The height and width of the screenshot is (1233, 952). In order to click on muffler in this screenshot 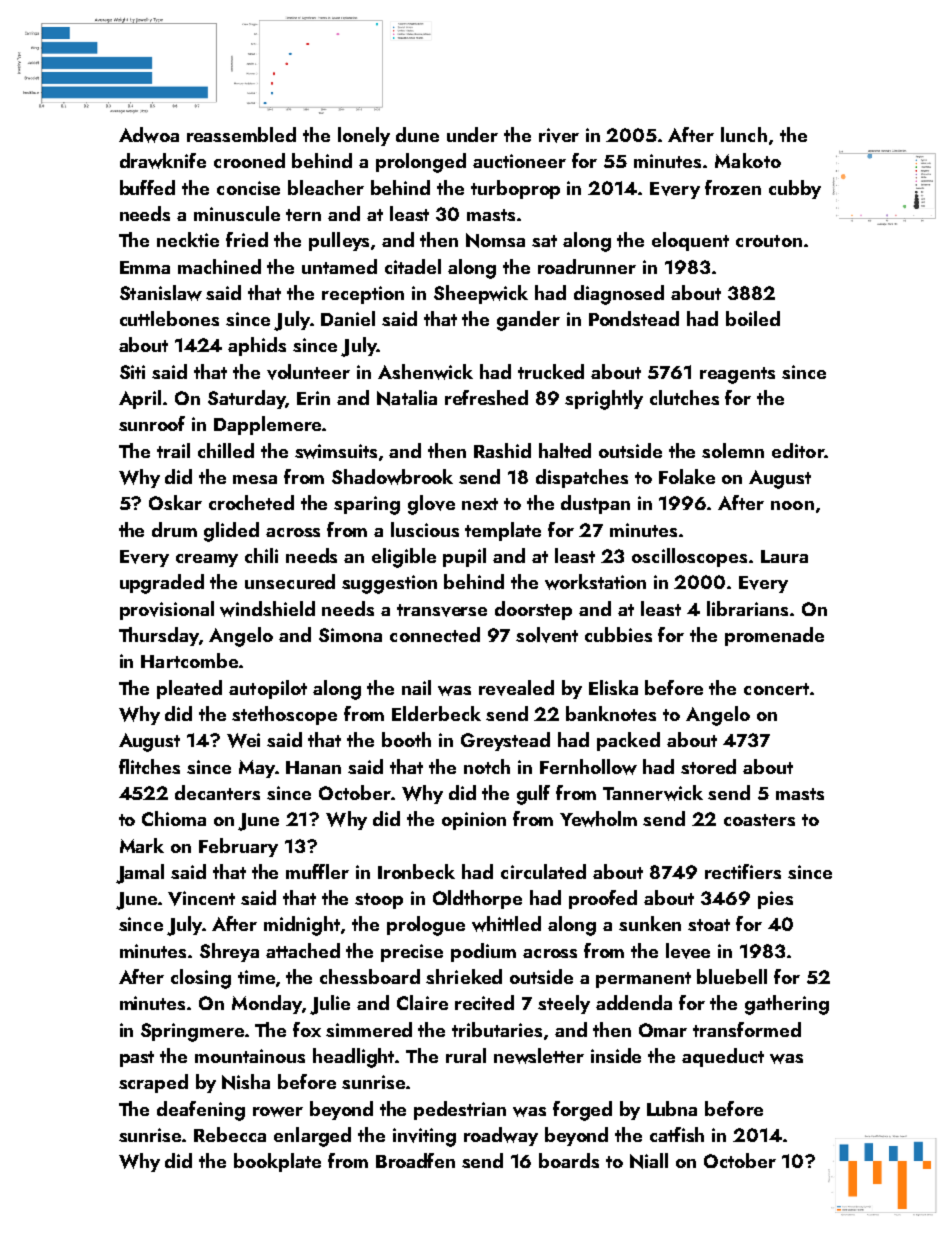, I will do `click(317, 871)`.
